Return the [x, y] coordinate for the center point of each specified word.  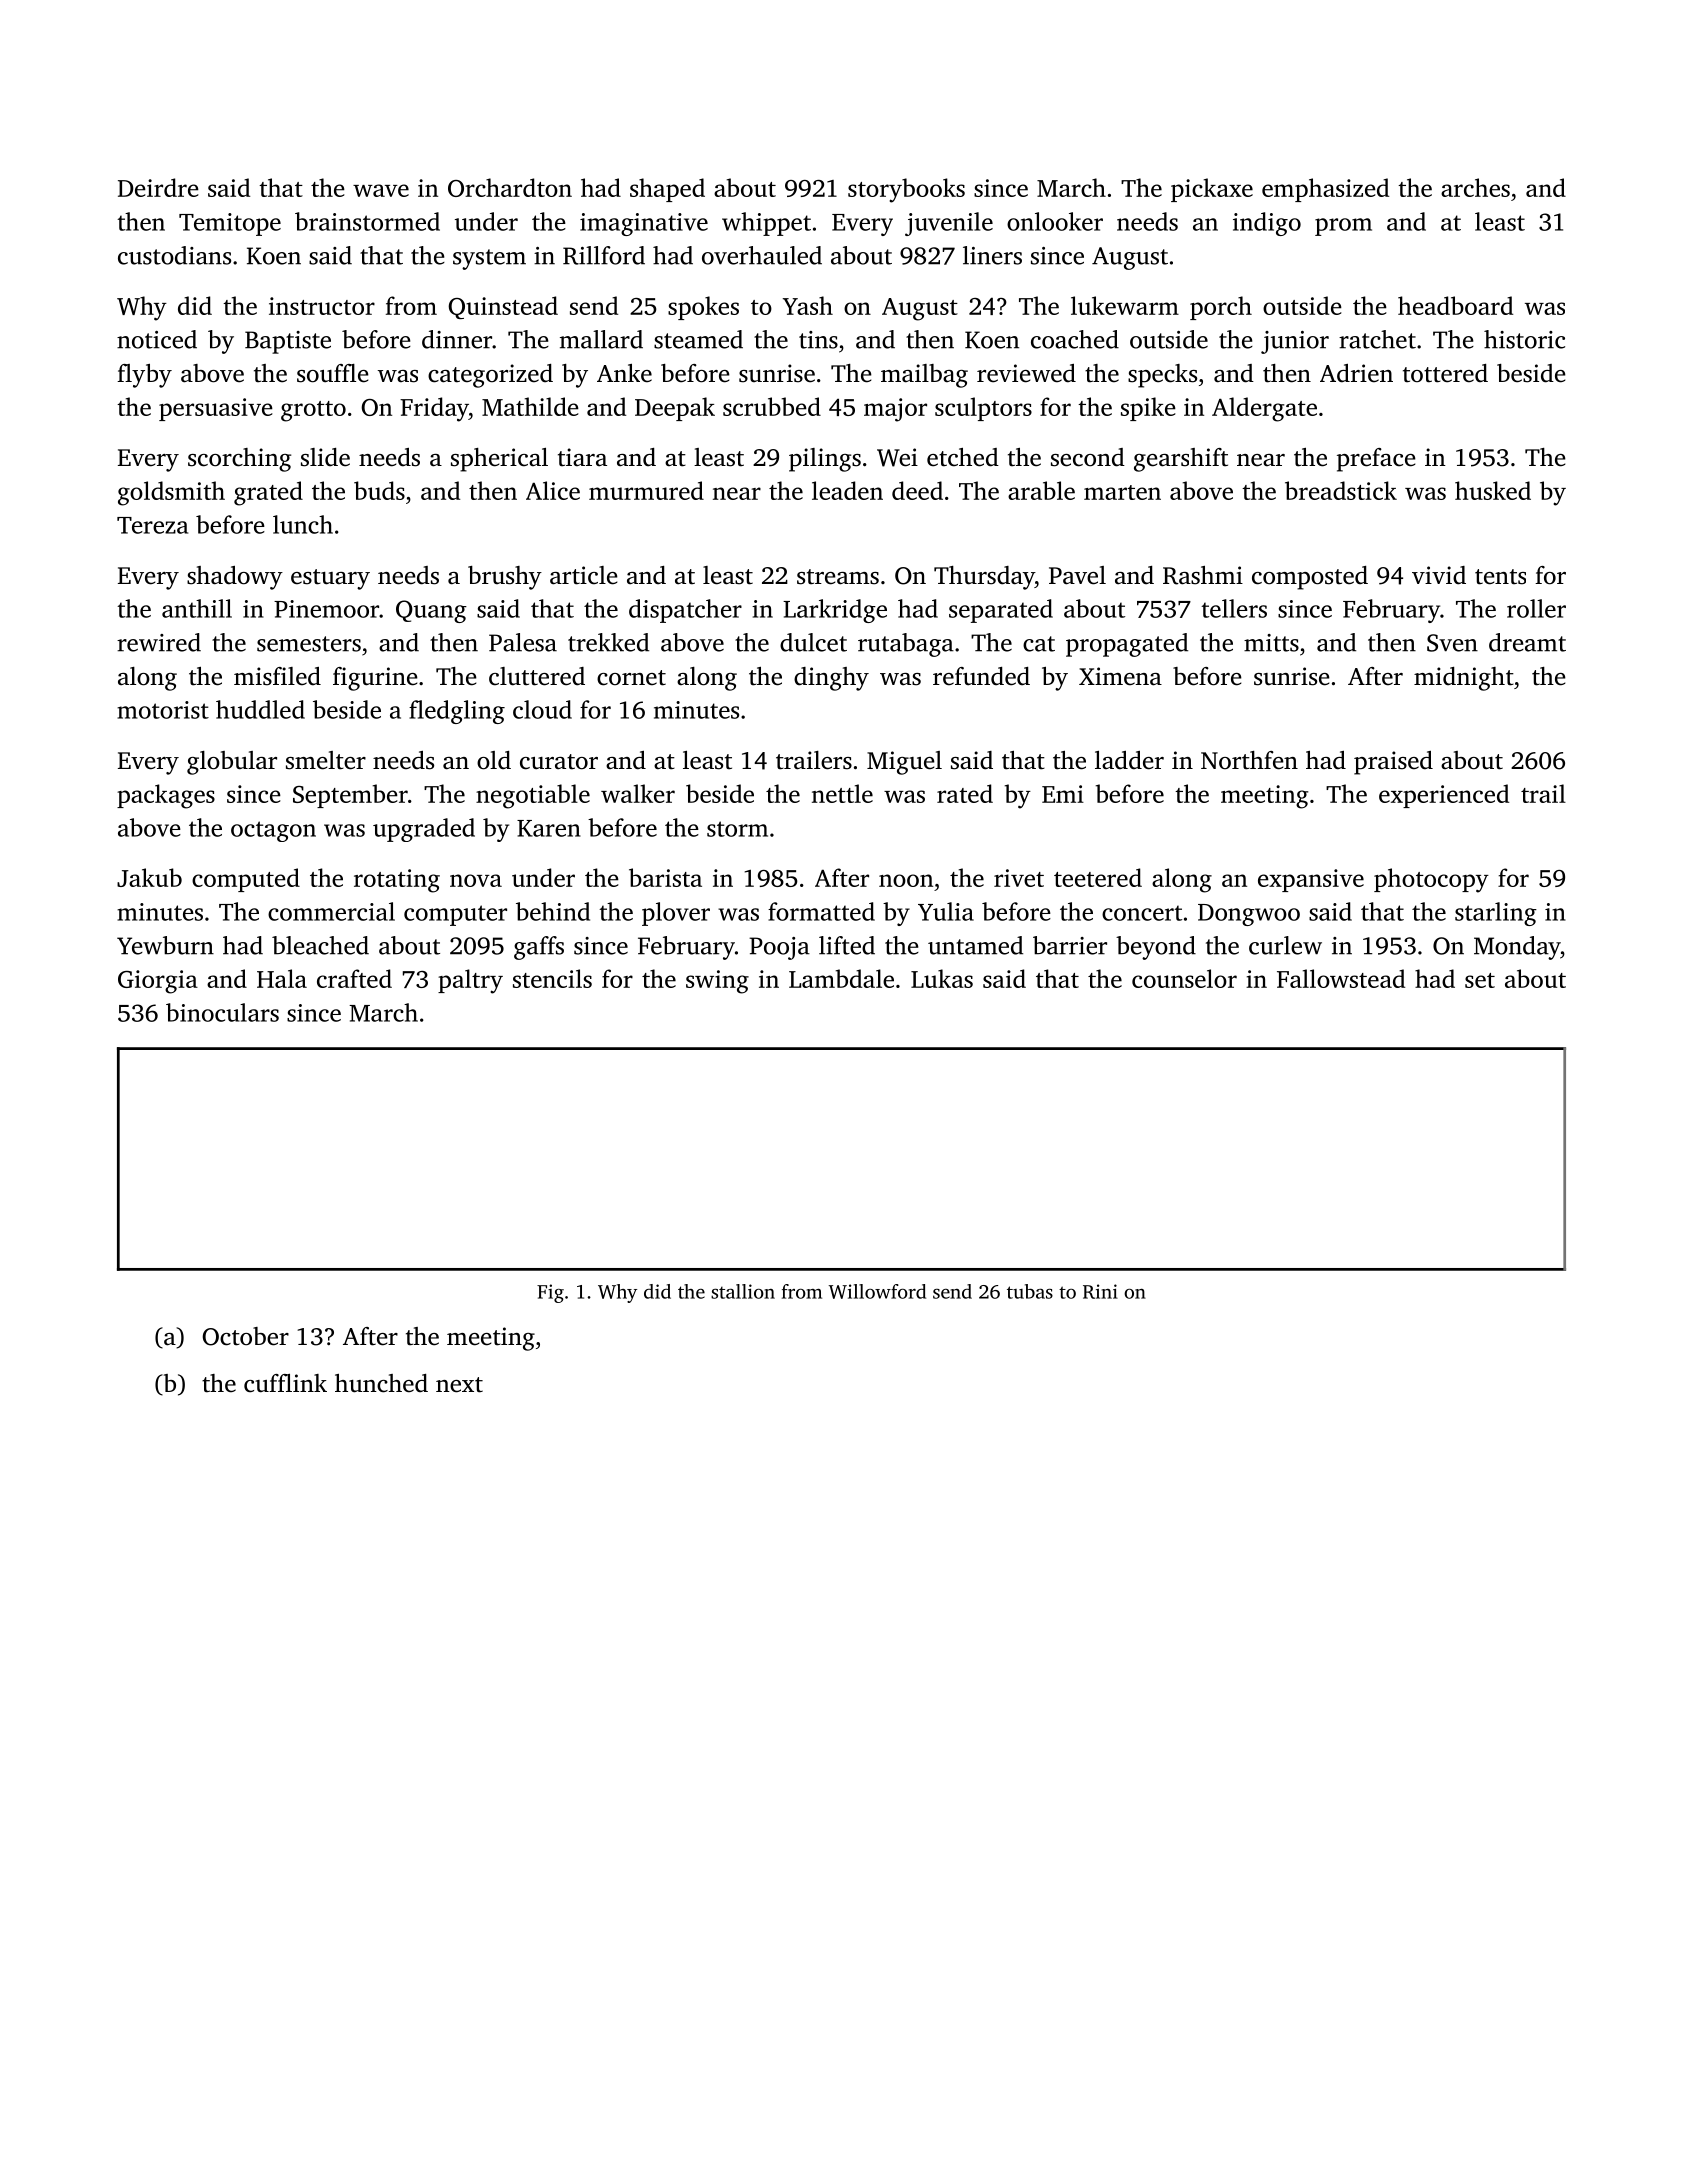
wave [381, 190]
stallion [743, 1291]
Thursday [984, 578]
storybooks [906, 190]
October [245, 1336]
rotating [397, 881]
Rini [1100, 1291]
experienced [1444, 796]
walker [638, 793]
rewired [159, 642]
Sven [1452, 643]
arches [1475, 187]
